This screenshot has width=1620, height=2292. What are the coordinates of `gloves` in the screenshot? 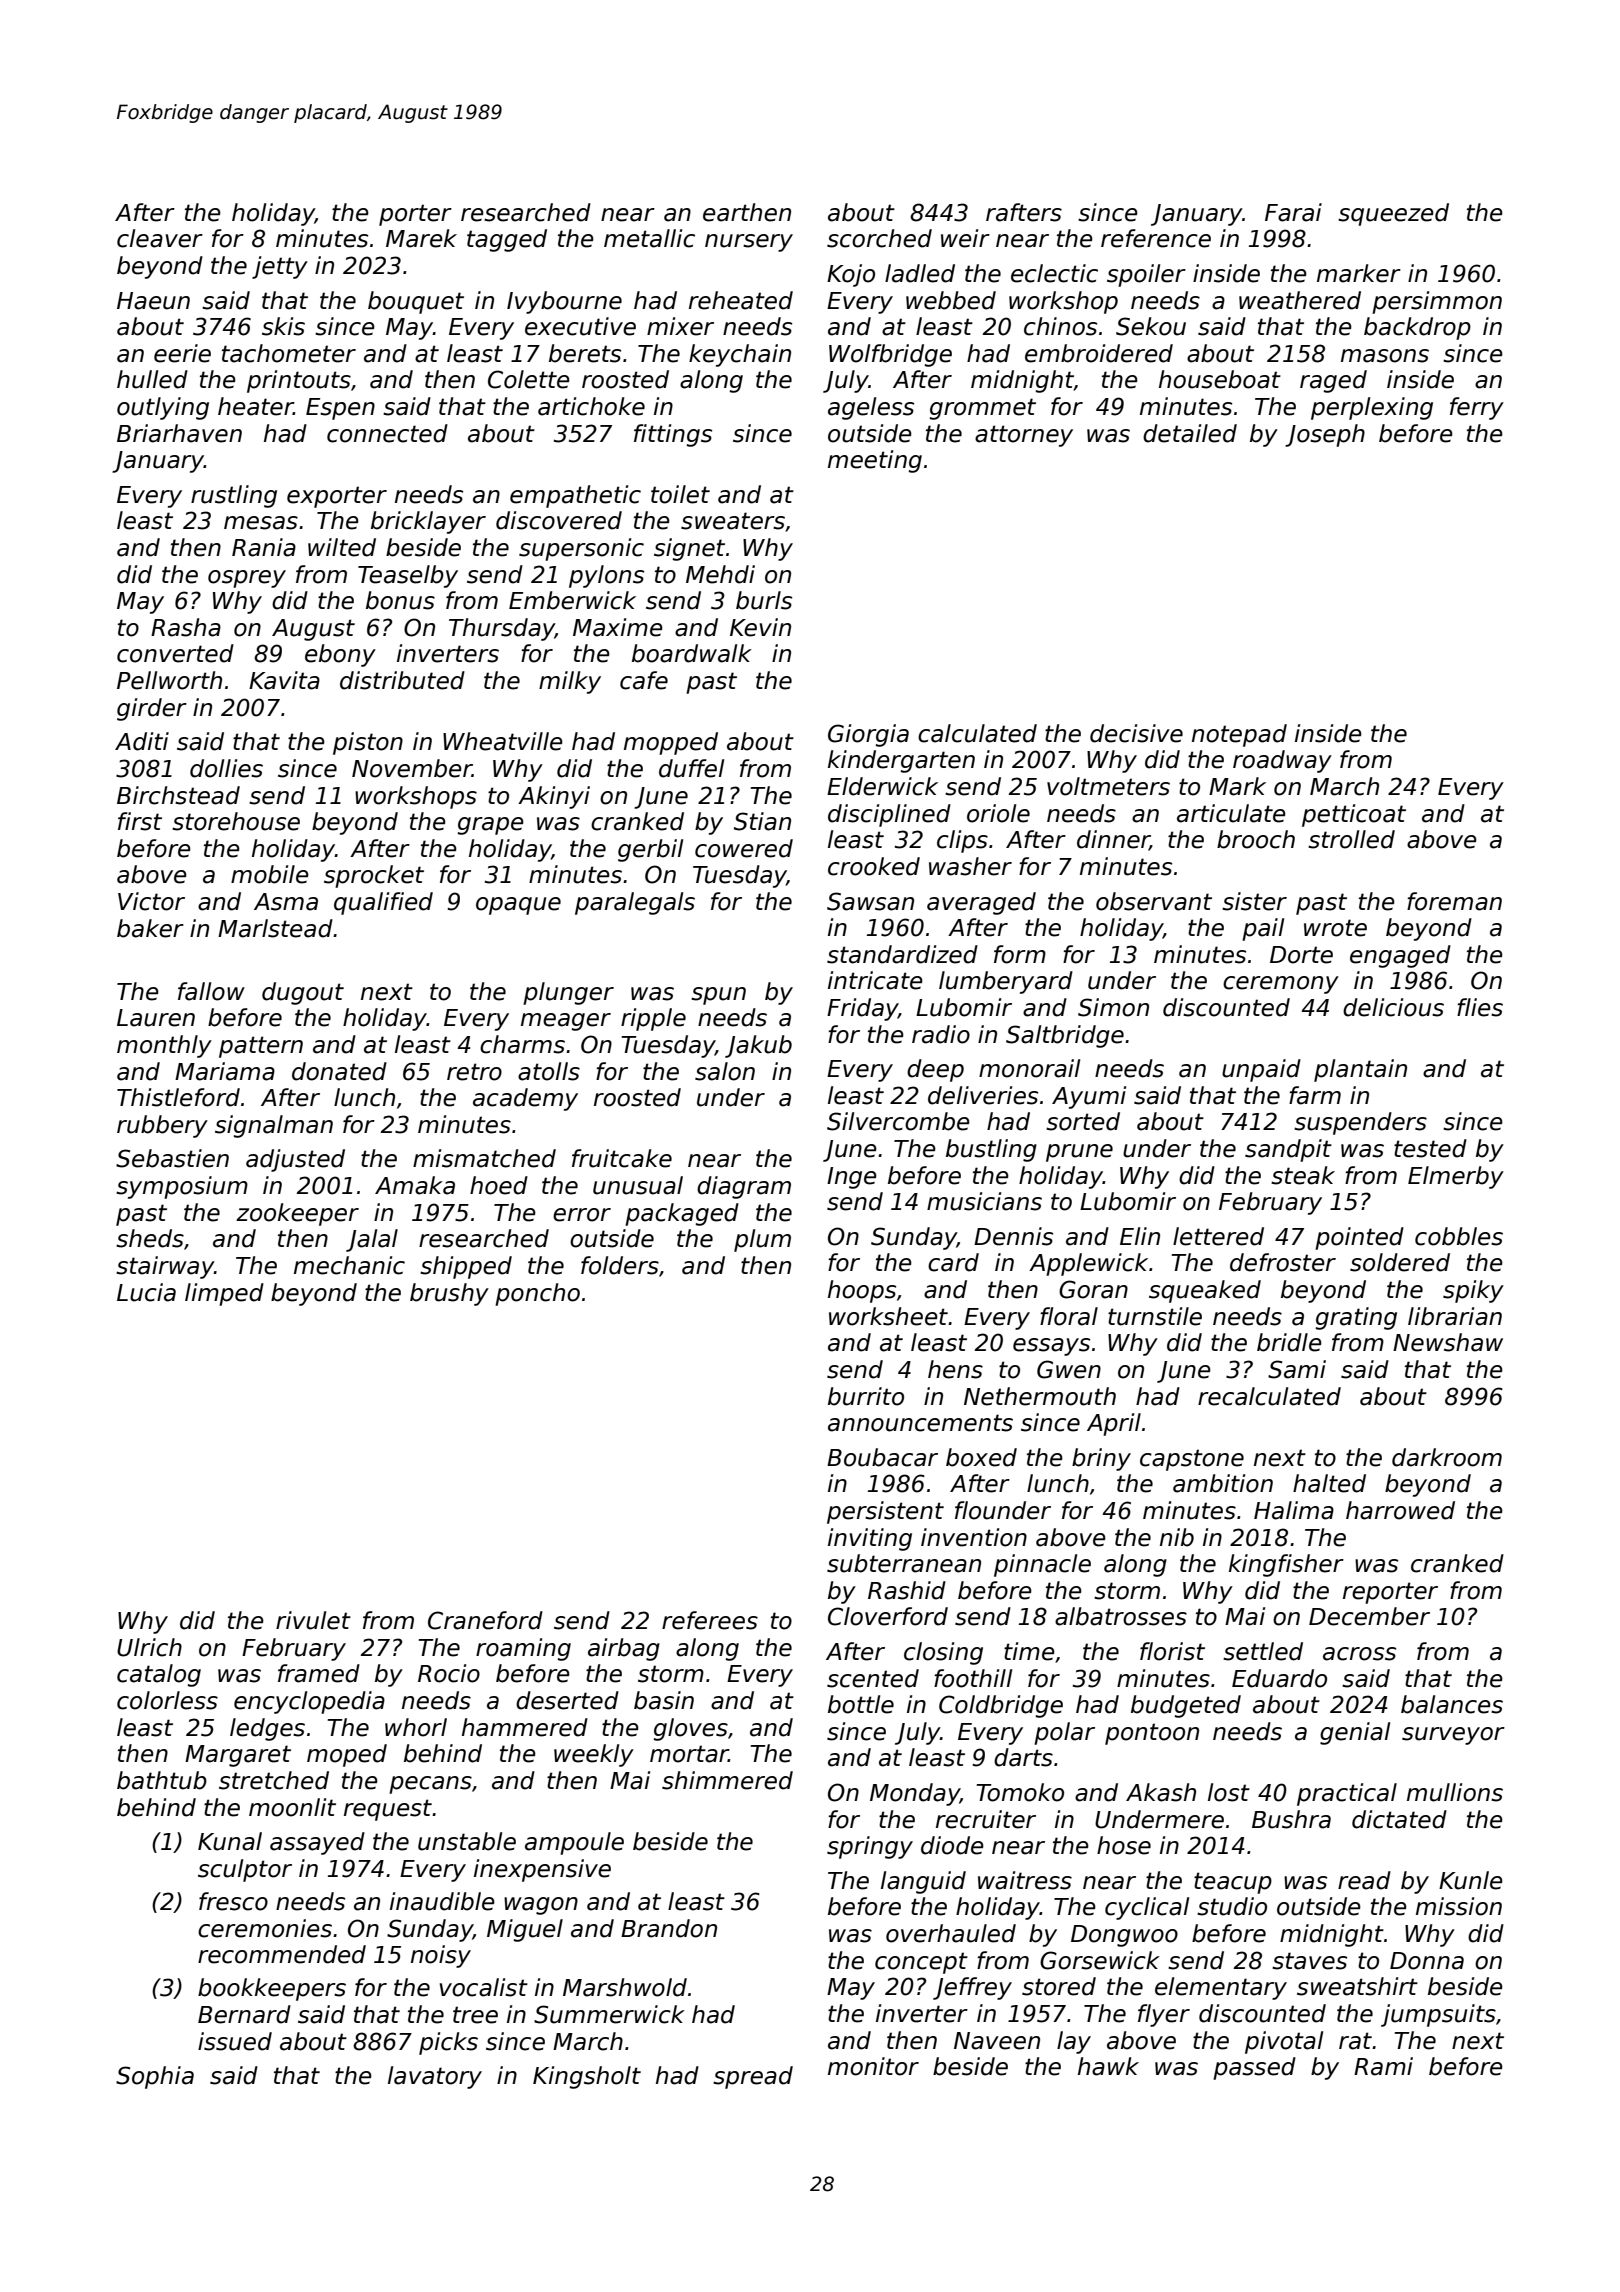 It's located at (690, 1729).
